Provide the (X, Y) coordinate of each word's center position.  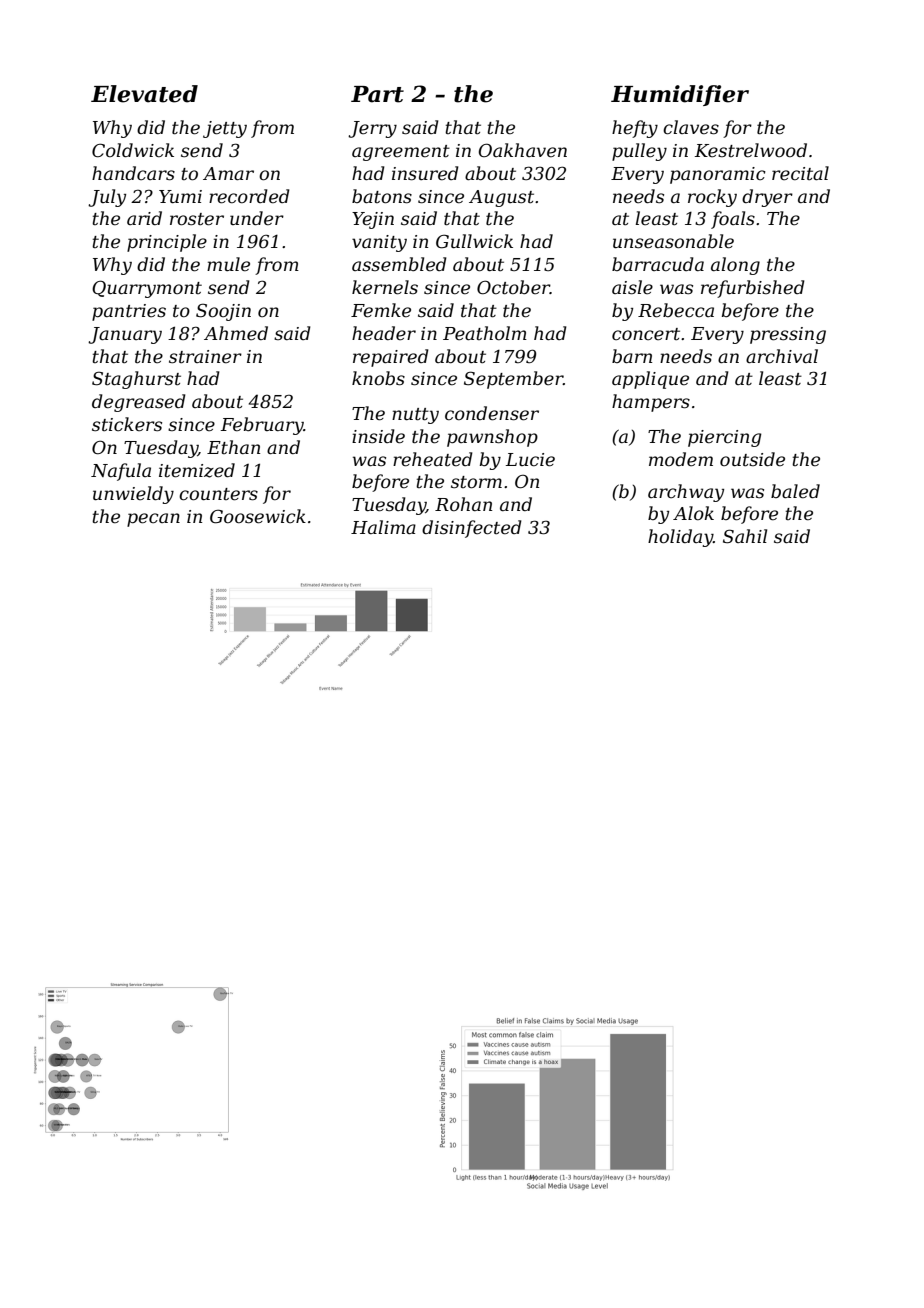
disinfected (472, 529)
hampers (651, 403)
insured (425, 173)
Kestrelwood (751, 150)
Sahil (745, 536)
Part (377, 94)
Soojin (223, 312)
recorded (249, 196)
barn (632, 356)
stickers (127, 424)
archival (782, 356)
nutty (415, 416)
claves (691, 127)
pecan (153, 520)
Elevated (144, 94)
